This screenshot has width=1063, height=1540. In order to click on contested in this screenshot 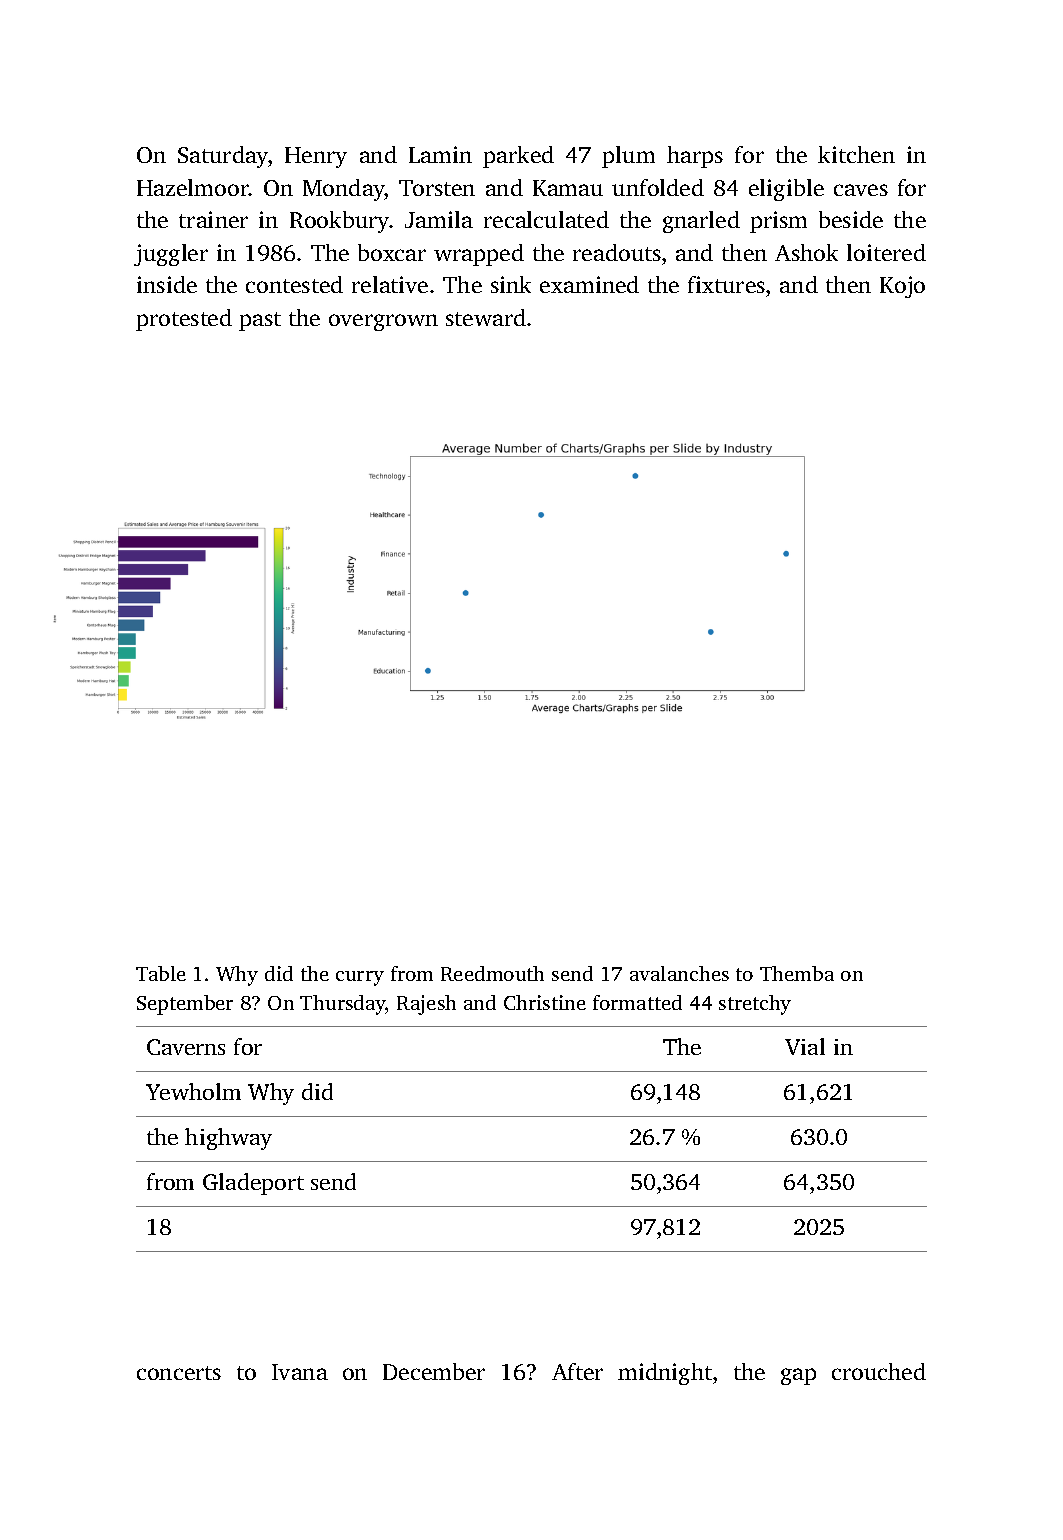, I will do `click(294, 284)`.
